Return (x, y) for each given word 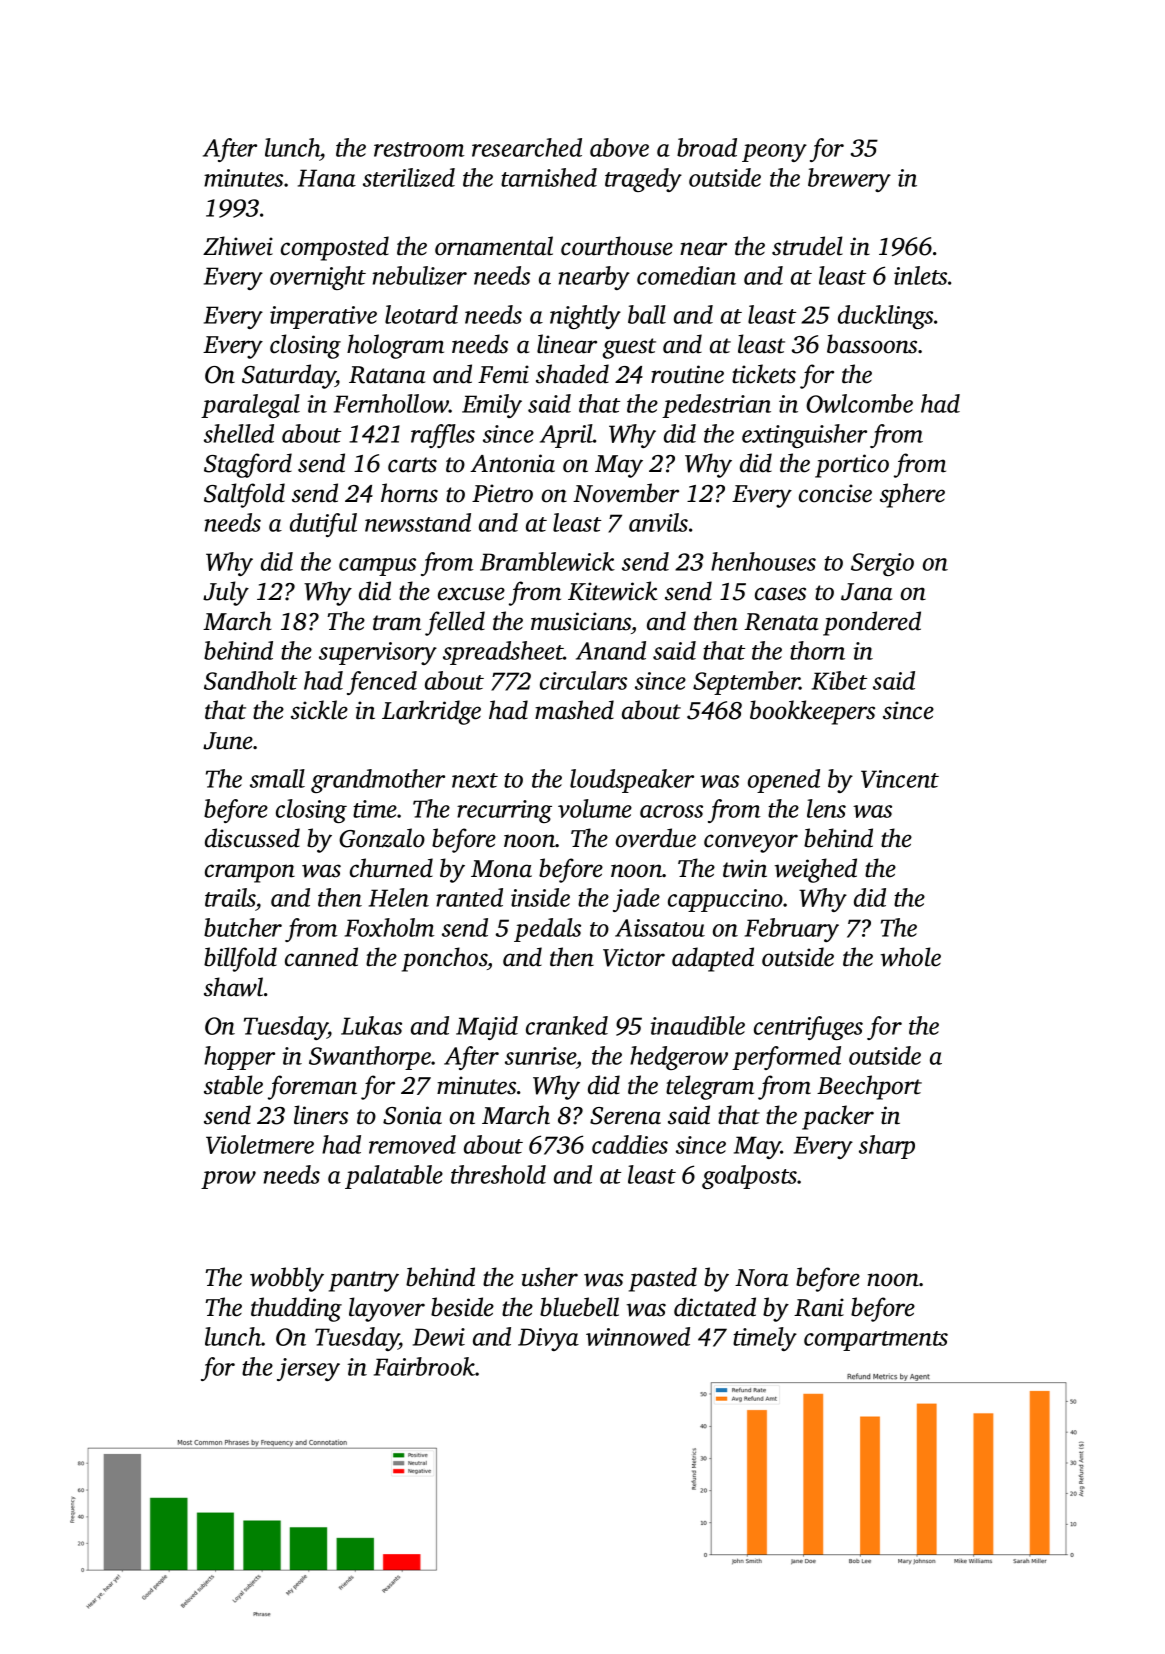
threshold (498, 1174)
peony (774, 153)
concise (835, 493)
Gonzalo (382, 838)
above (619, 147)
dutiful (323, 525)
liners (321, 1115)
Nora (761, 1278)
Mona (501, 869)
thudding (296, 1309)
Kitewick (612, 591)
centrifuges (808, 1028)
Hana (327, 178)
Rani (819, 1307)
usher (550, 1277)
